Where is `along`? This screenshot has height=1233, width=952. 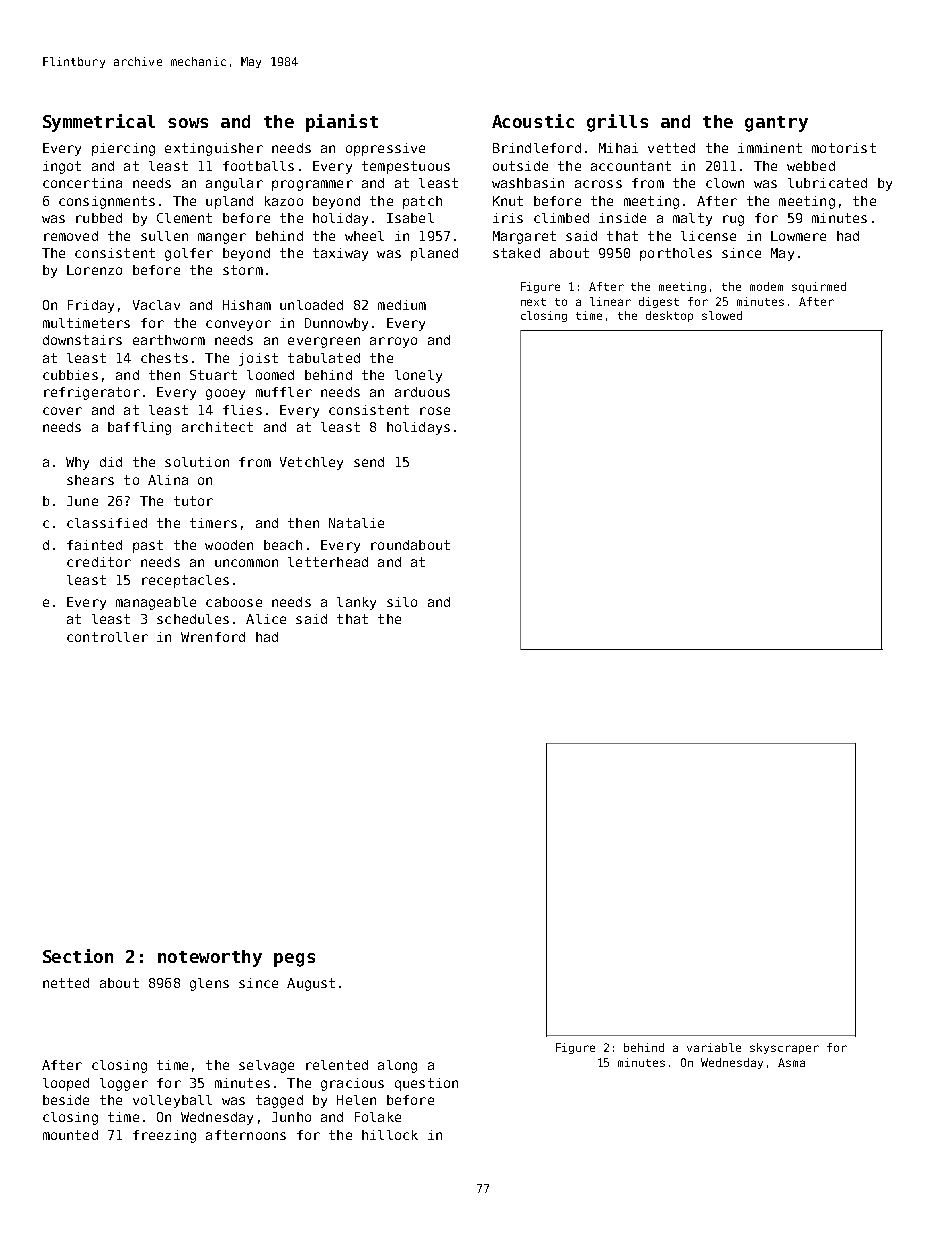 along is located at coordinates (397, 1066).
